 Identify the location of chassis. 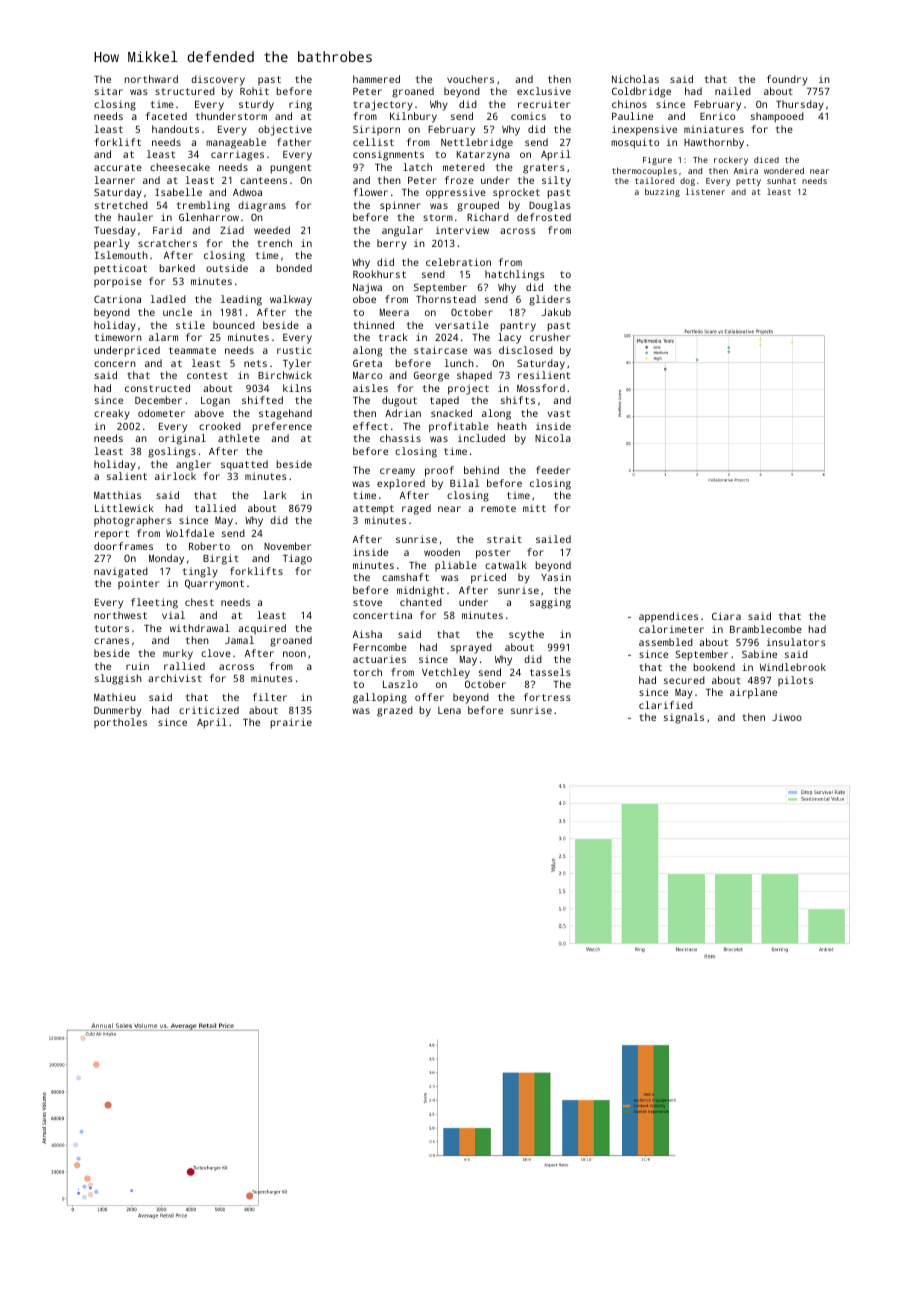
(400, 438).
